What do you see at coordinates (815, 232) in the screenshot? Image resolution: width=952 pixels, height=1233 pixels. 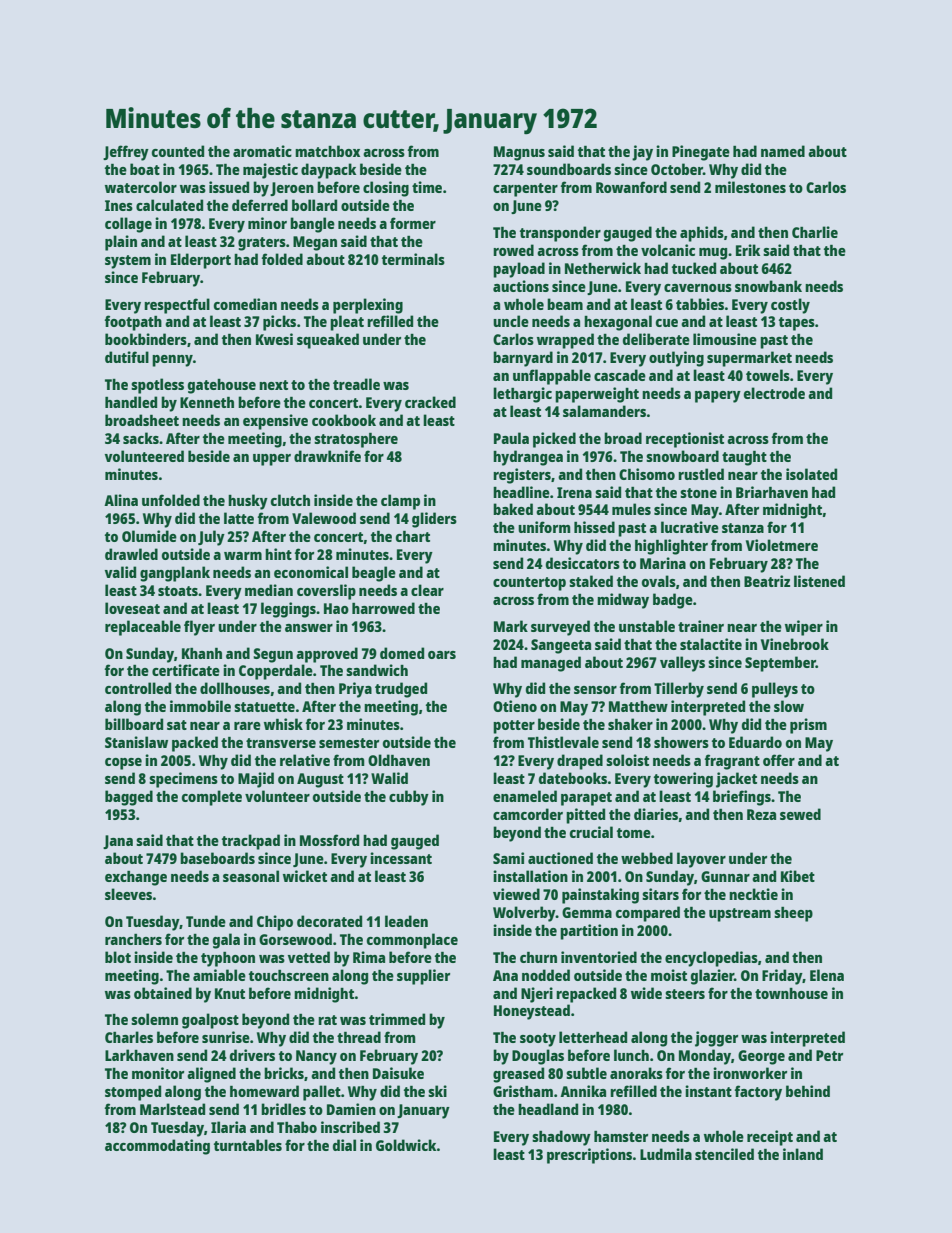 I see `Charlie` at bounding box center [815, 232].
